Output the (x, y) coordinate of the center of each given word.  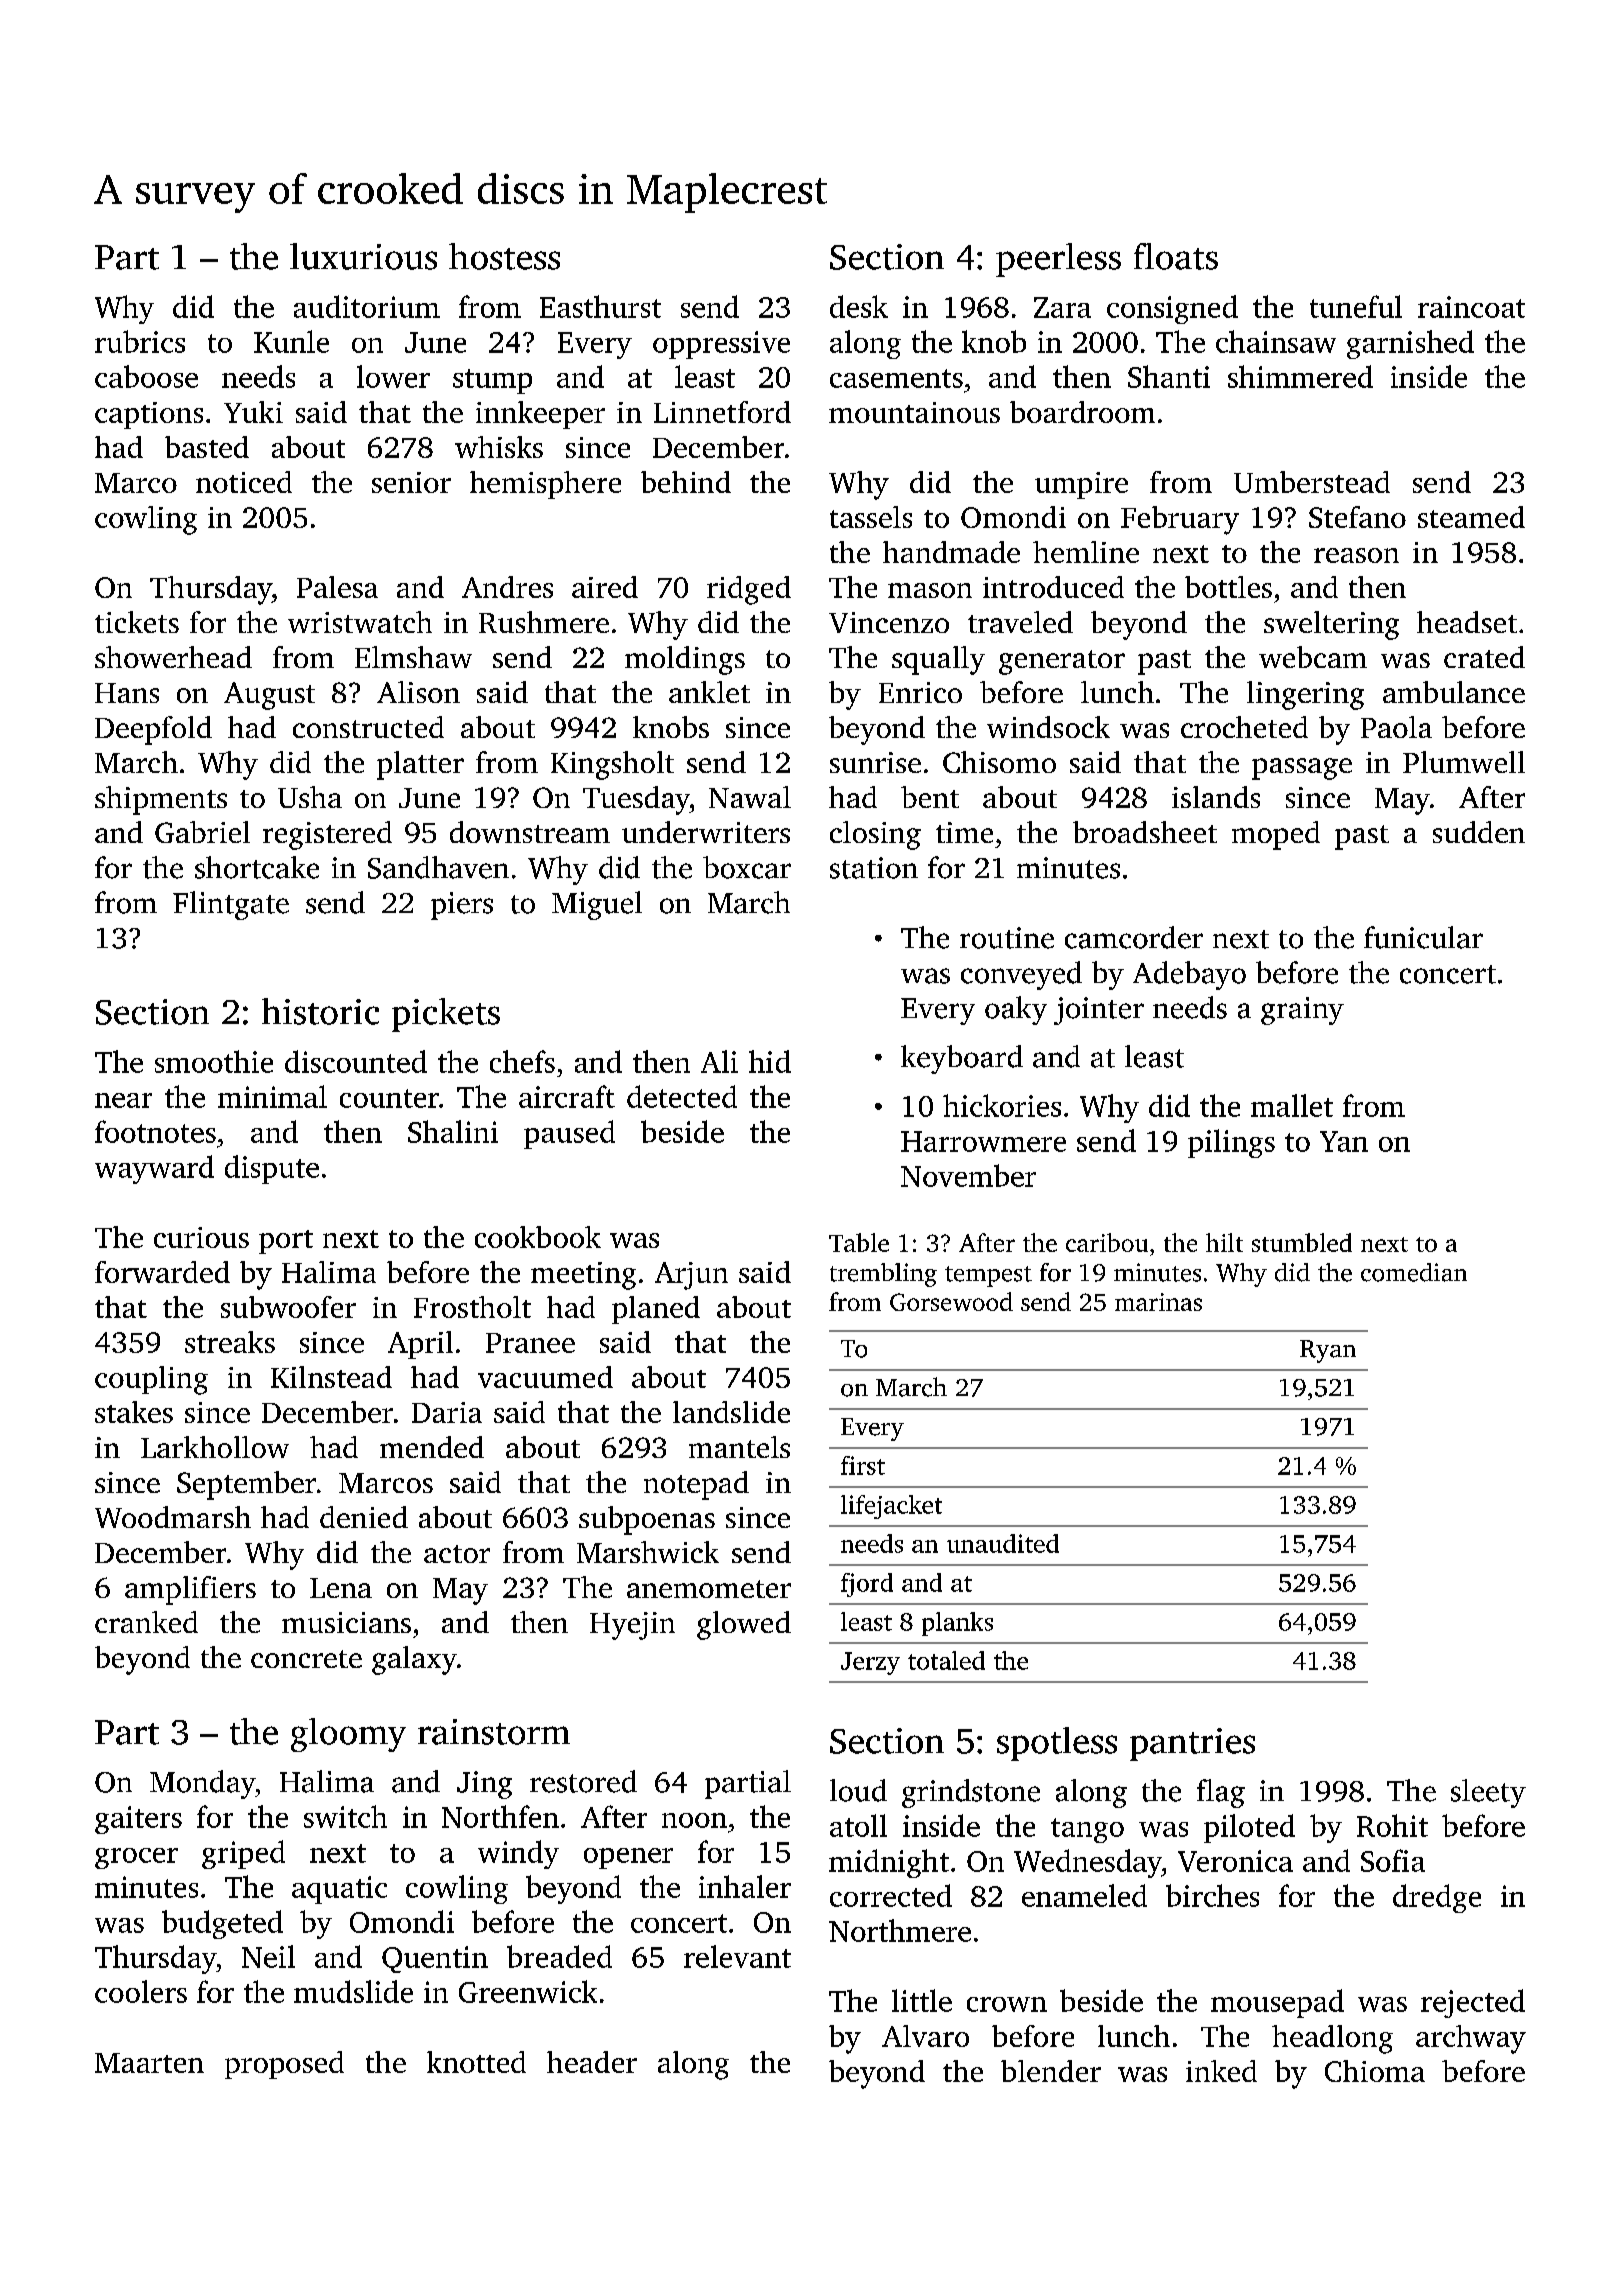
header (592, 2062)
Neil (268, 1956)
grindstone (971, 1793)
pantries (1192, 1744)
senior (411, 482)
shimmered (1300, 376)
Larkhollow (215, 1447)
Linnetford (722, 412)
